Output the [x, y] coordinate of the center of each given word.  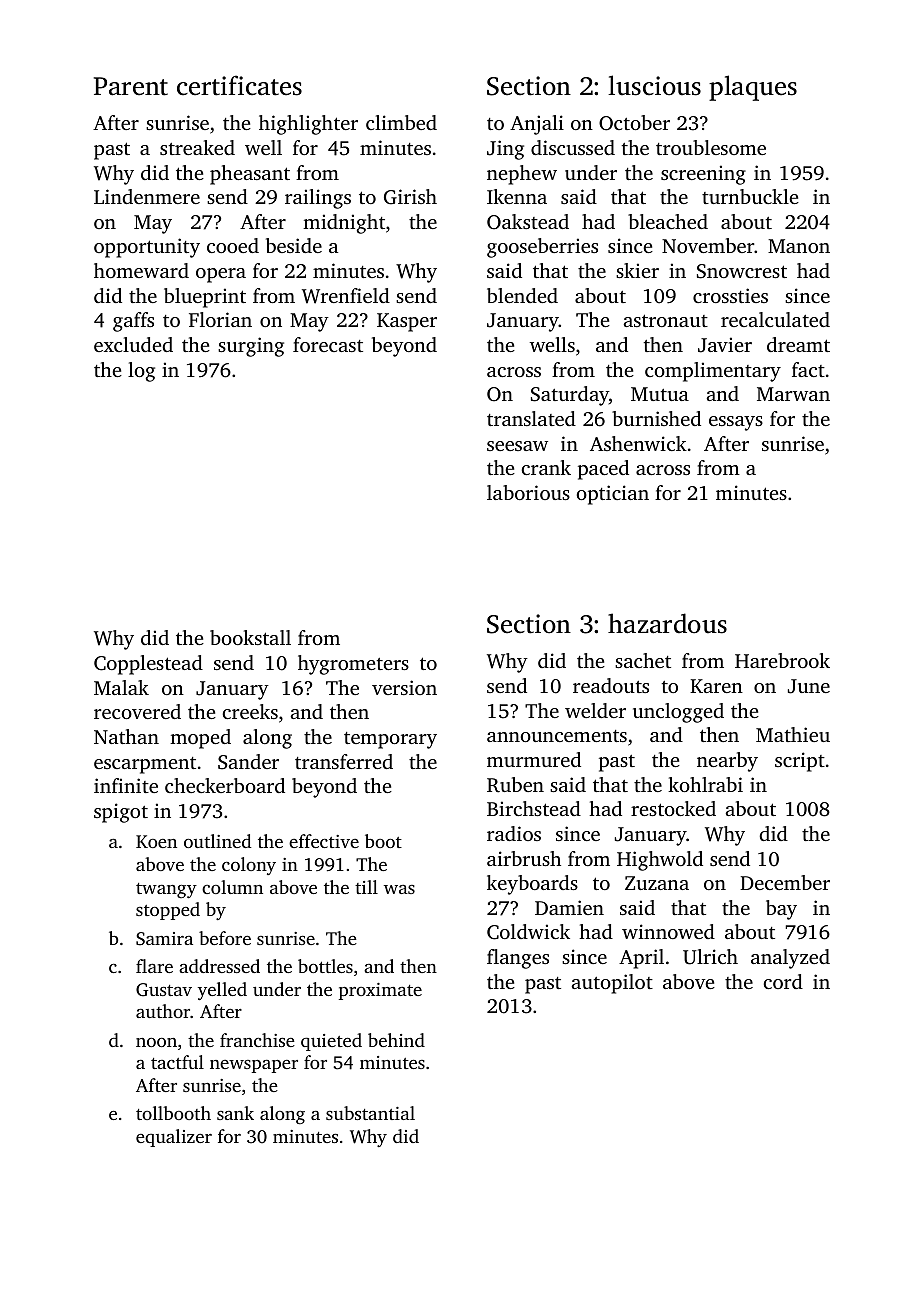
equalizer [174, 1138]
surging [251, 347]
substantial [370, 1113]
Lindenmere [147, 196]
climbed [401, 122]
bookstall [250, 637]
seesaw [517, 446]
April [641, 959]
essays [736, 423]
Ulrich [710, 957]
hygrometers [353, 665]
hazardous [667, 623]
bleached [668, 221]
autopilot [612, 984]
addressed [219, 966]
